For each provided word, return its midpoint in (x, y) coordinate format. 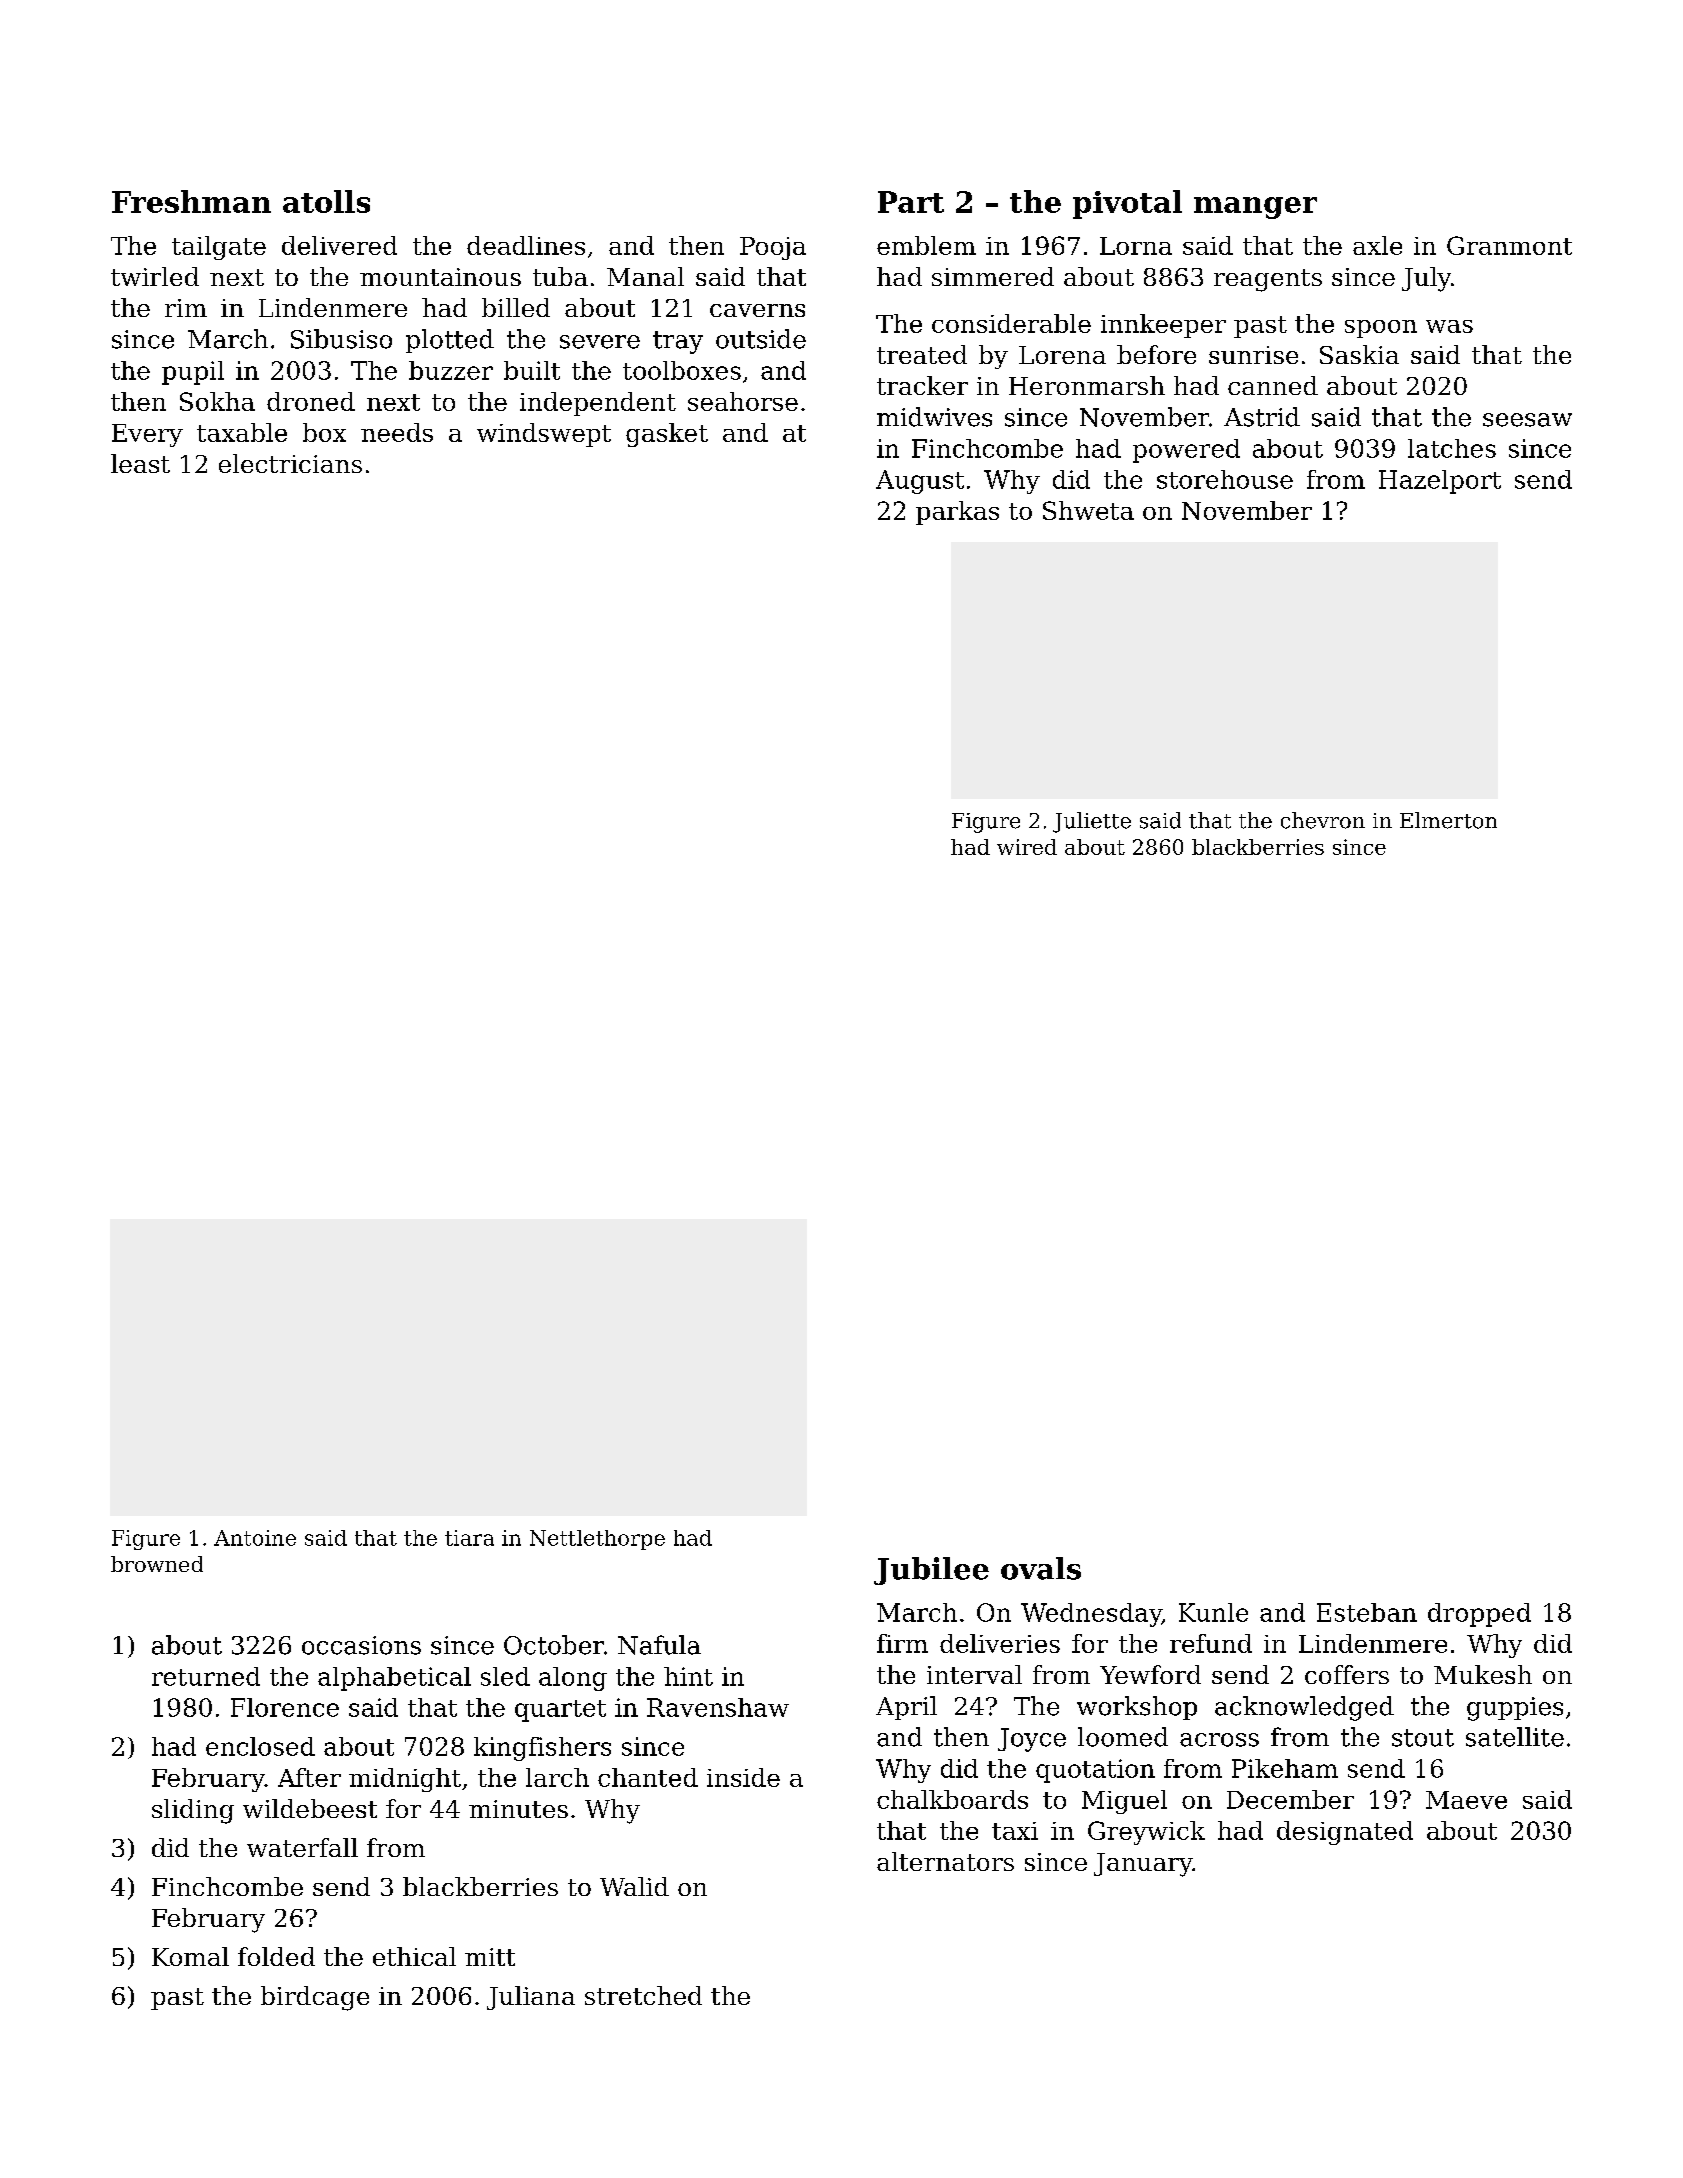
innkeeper (1163, 326)
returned (206, 1676)
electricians (290, 463)
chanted (648, 1777)
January (1143, 1865)
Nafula (659, 1645)
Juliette (1092, 822)
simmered (993, 276)
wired (1027, 847)
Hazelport (1440, 482)
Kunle (1213, 1612)
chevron (1323, 820)
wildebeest (310, 1808)
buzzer (451, 370)
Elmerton (1448, 820)
